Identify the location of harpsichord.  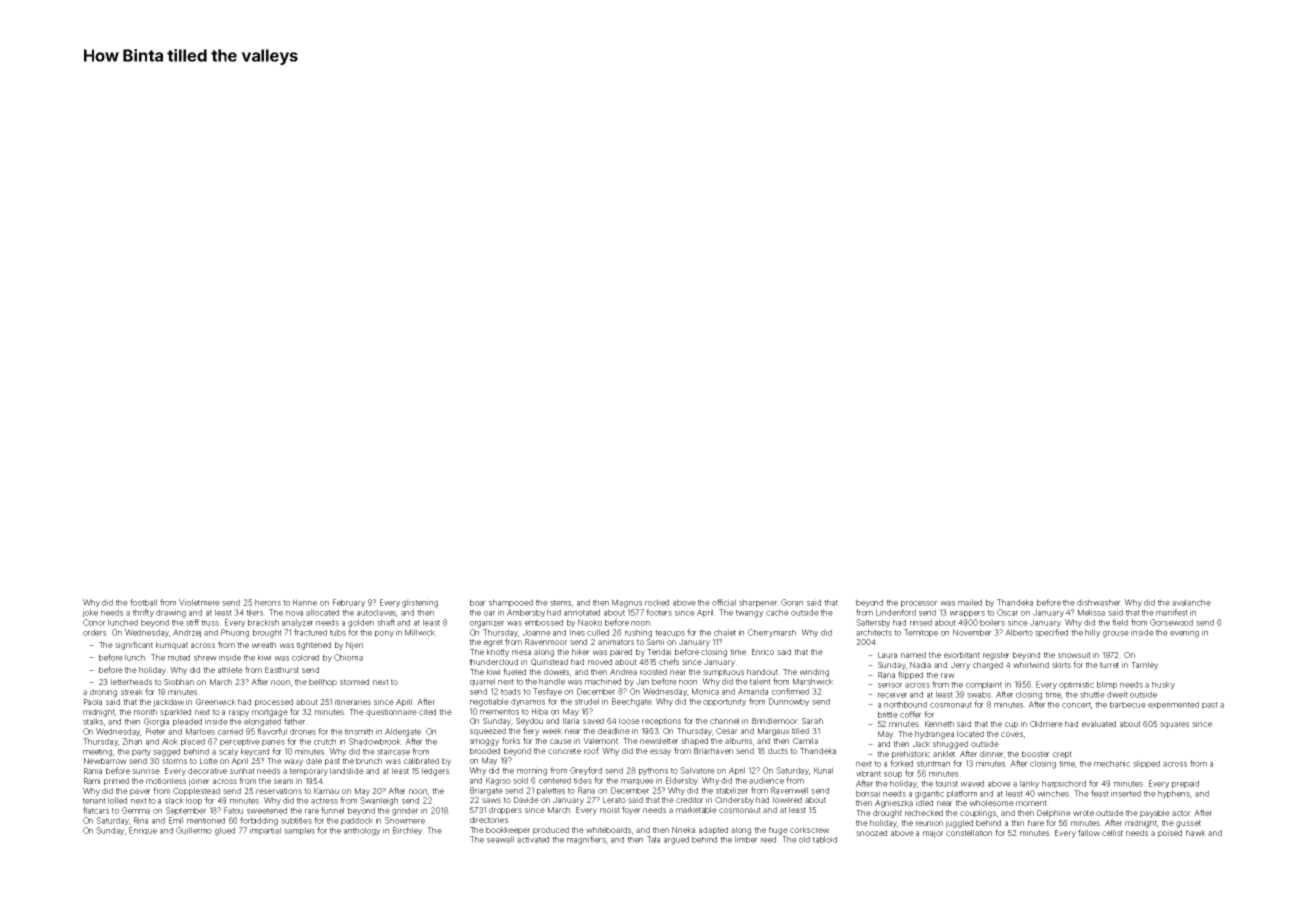
(1064, 784).
